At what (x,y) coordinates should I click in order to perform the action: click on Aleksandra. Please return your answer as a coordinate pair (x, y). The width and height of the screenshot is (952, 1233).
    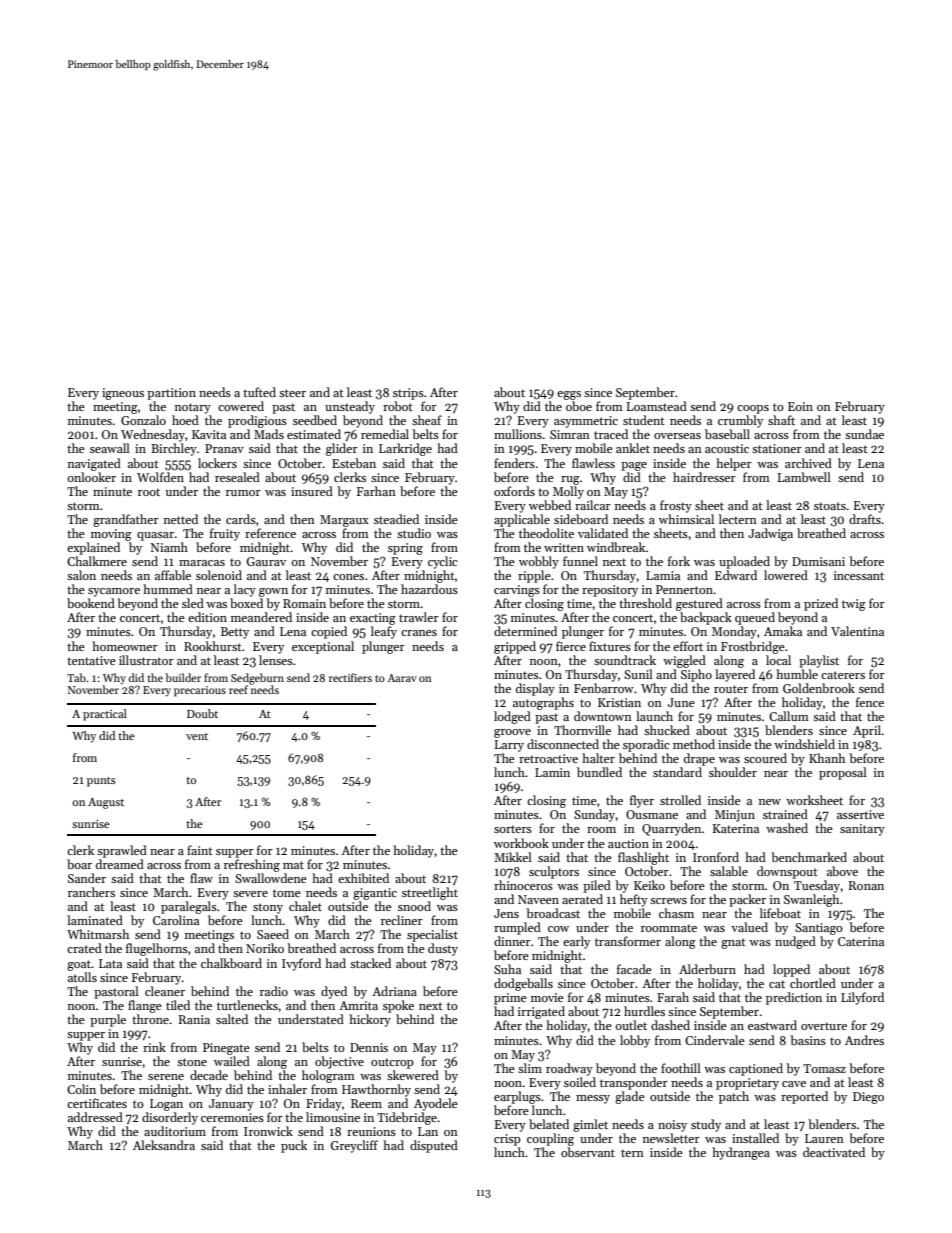
    Looking at the image, I should click on (164, 1145).
